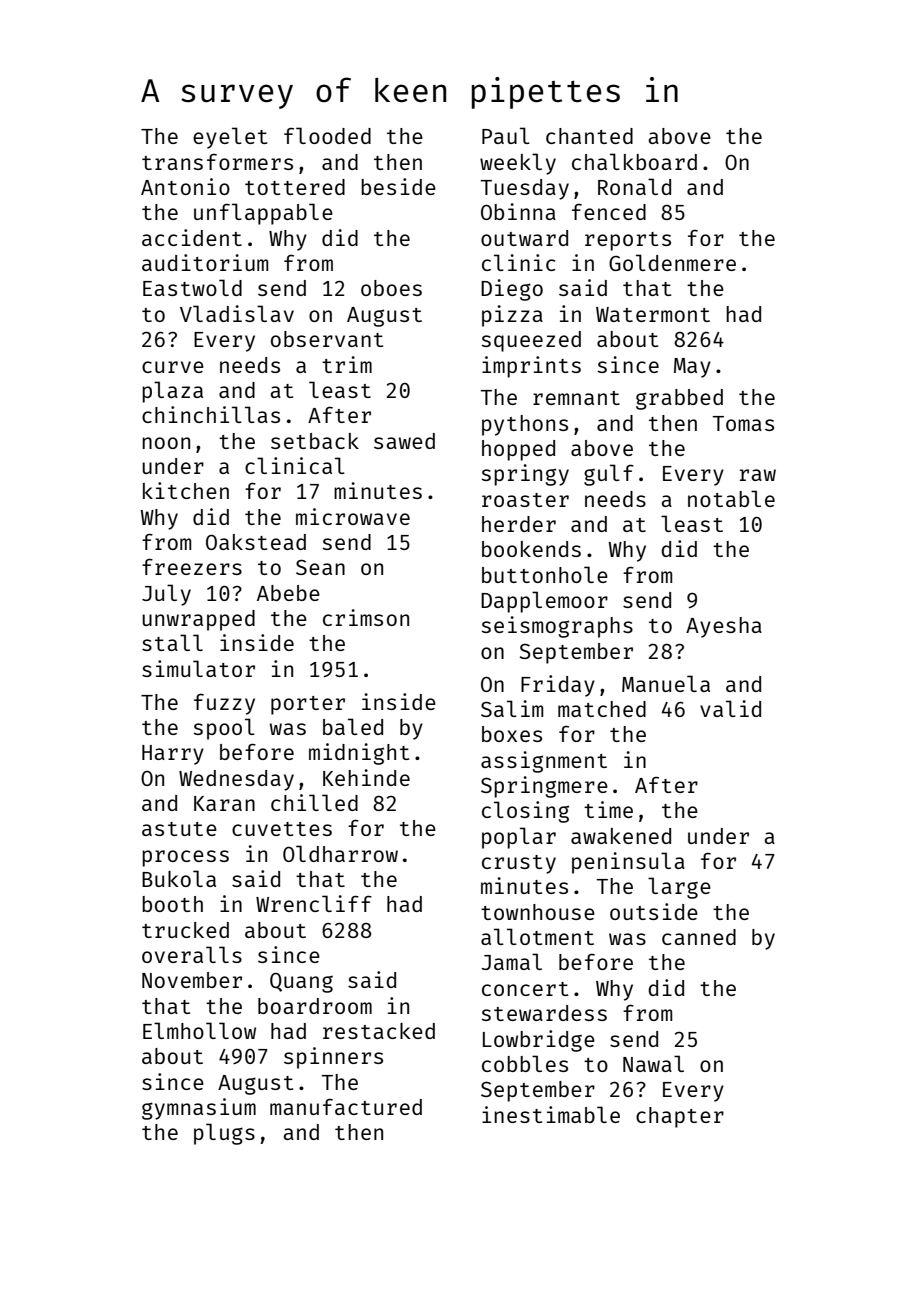 The width and height of the screenshot is (924, 1311). I want to click on oboes, so click(391, 288).
